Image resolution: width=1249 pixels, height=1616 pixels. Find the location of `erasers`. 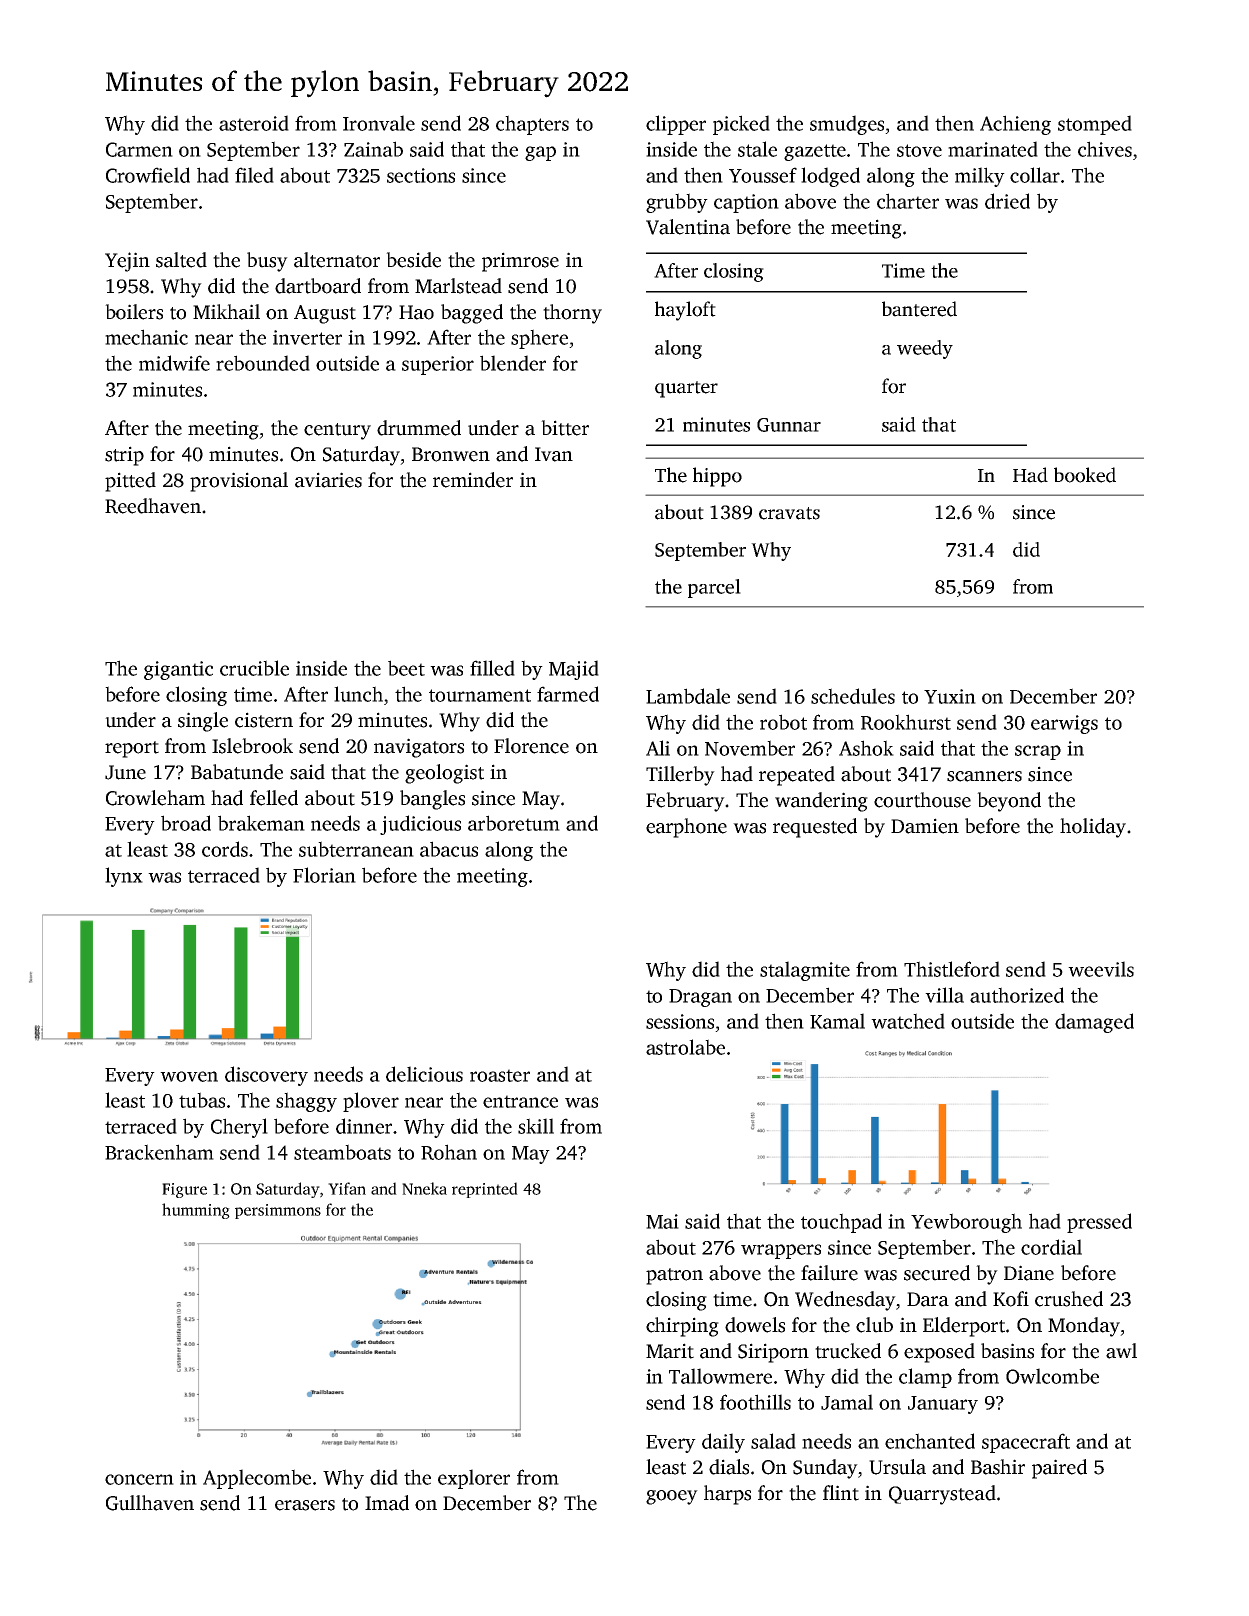

erasers is located at coordinates (305, 1505).
